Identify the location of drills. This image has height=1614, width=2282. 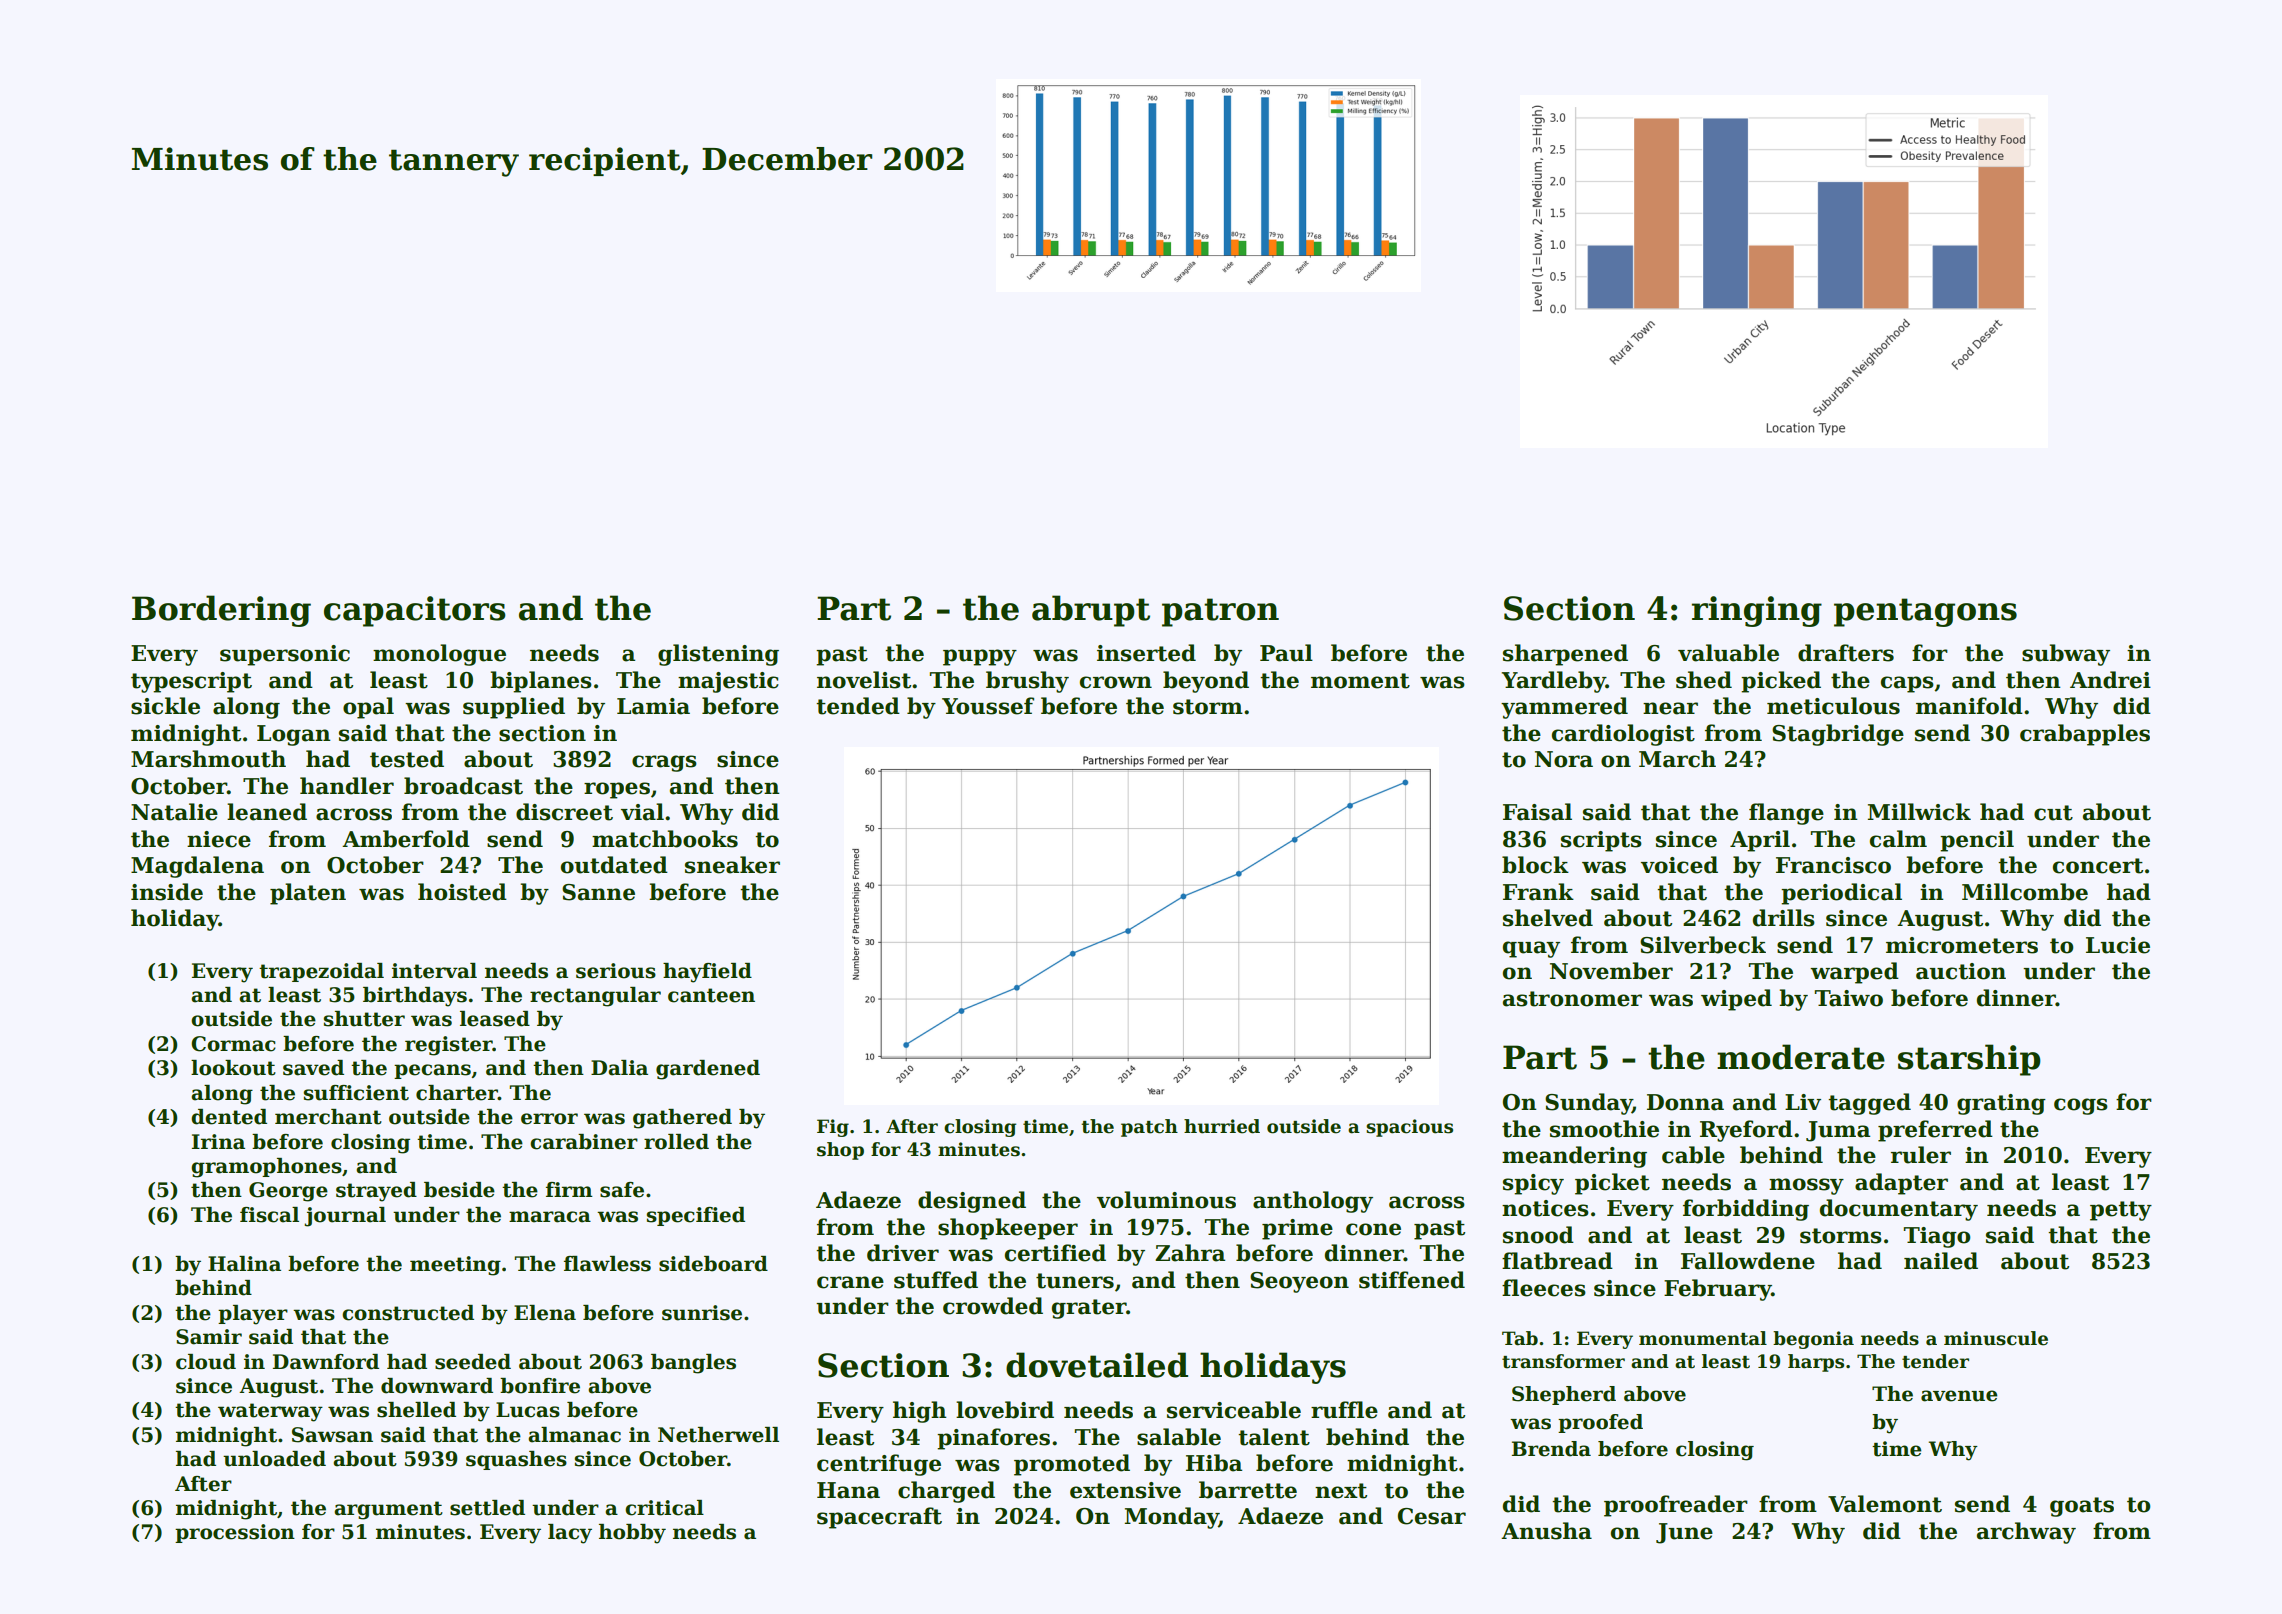
(1784, 918).
